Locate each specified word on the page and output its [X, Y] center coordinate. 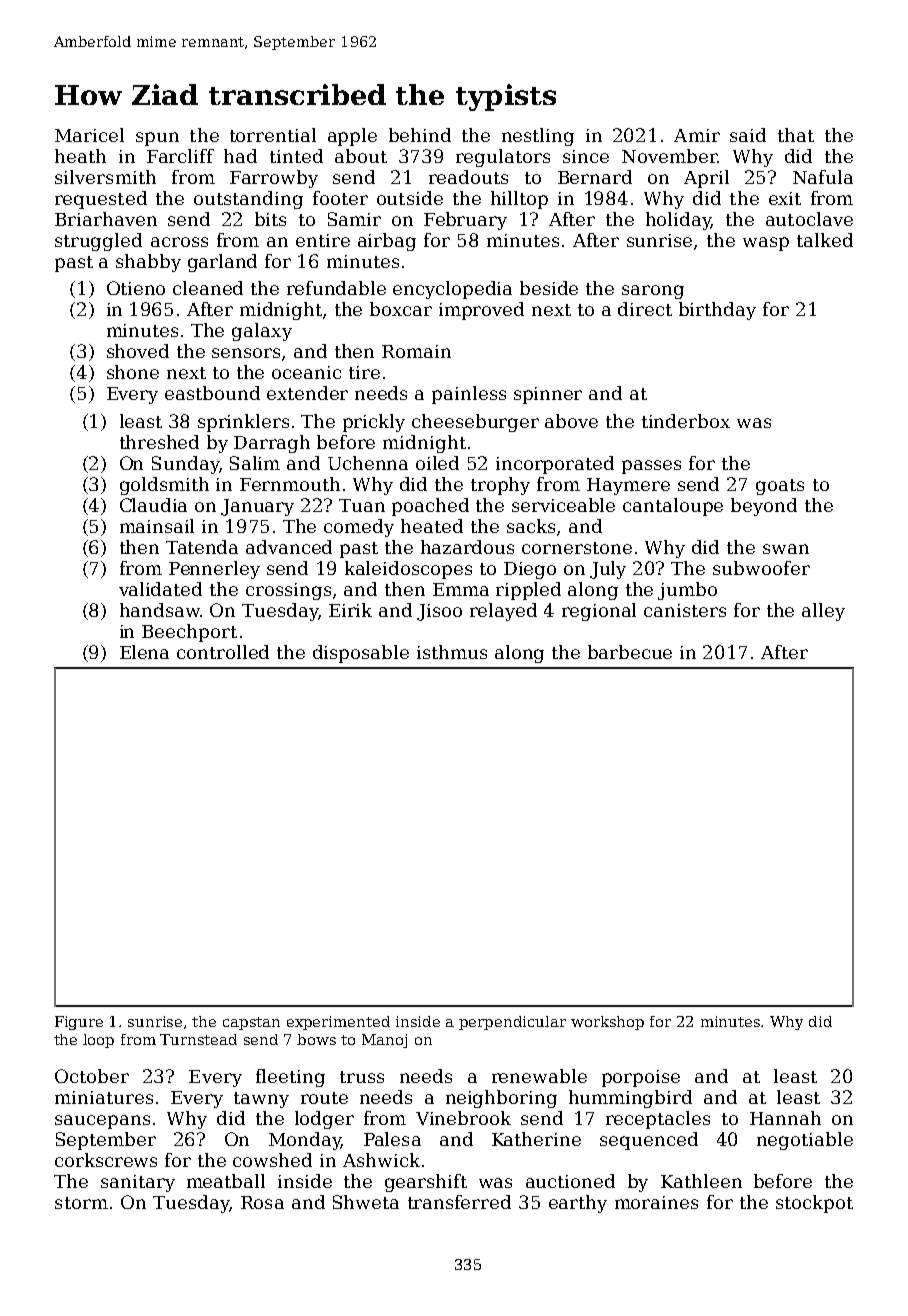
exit [785, 198]
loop [98, 1041]
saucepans [102, 1122]
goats [780, 487]
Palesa [392, 1139]
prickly [374, 423]
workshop [607, 1023]
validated [160, 589]
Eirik [350, 610]
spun [157, 139]
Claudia [153, 505]
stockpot [814, 1204]
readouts [468, 177]
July [608, 570]
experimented [338, 1023]
